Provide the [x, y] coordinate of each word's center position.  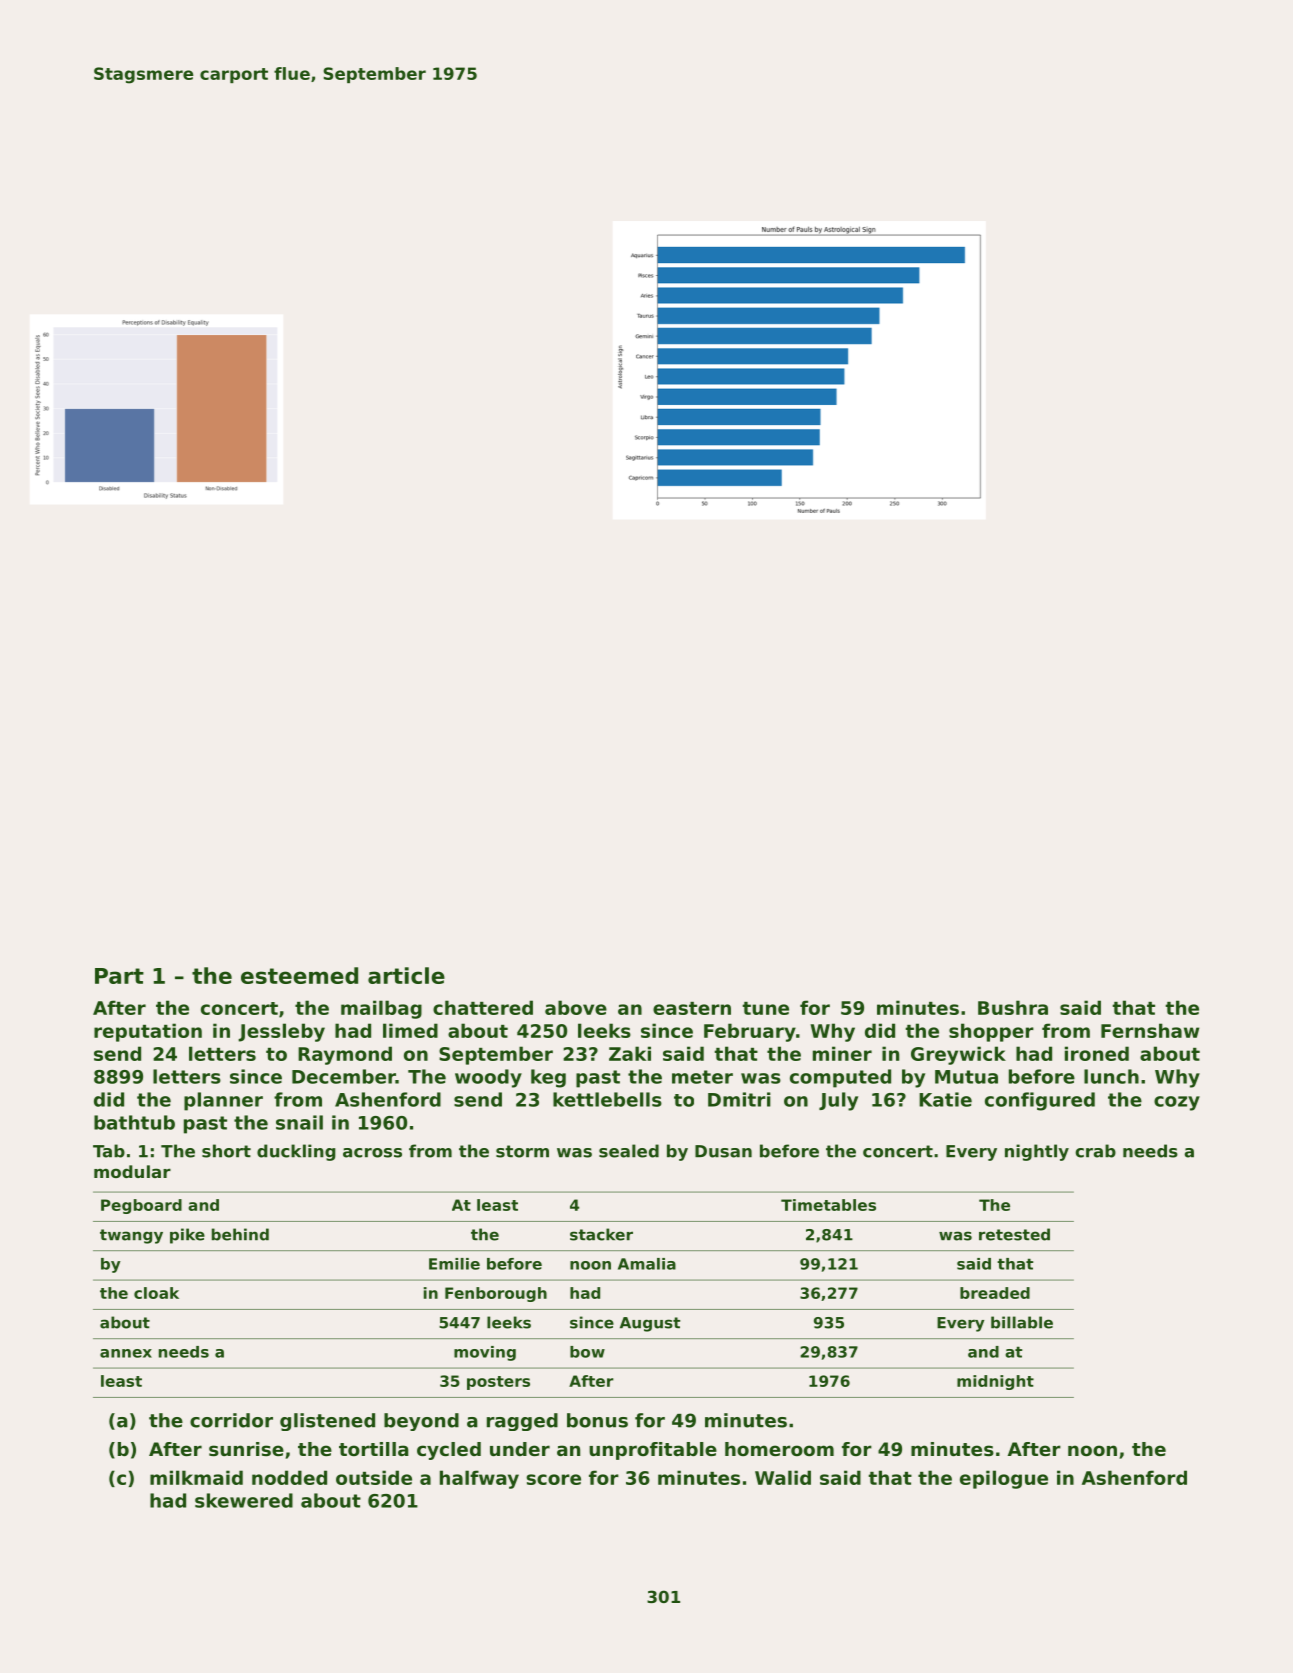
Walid [783, 1477]
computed [840, 1078]
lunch [1111, 1076]
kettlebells [607, 1099]
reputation [148, 1032]
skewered [244, 1500]
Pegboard [141, 1206]
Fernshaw [1150, 1030]
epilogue [1004, 1479]
